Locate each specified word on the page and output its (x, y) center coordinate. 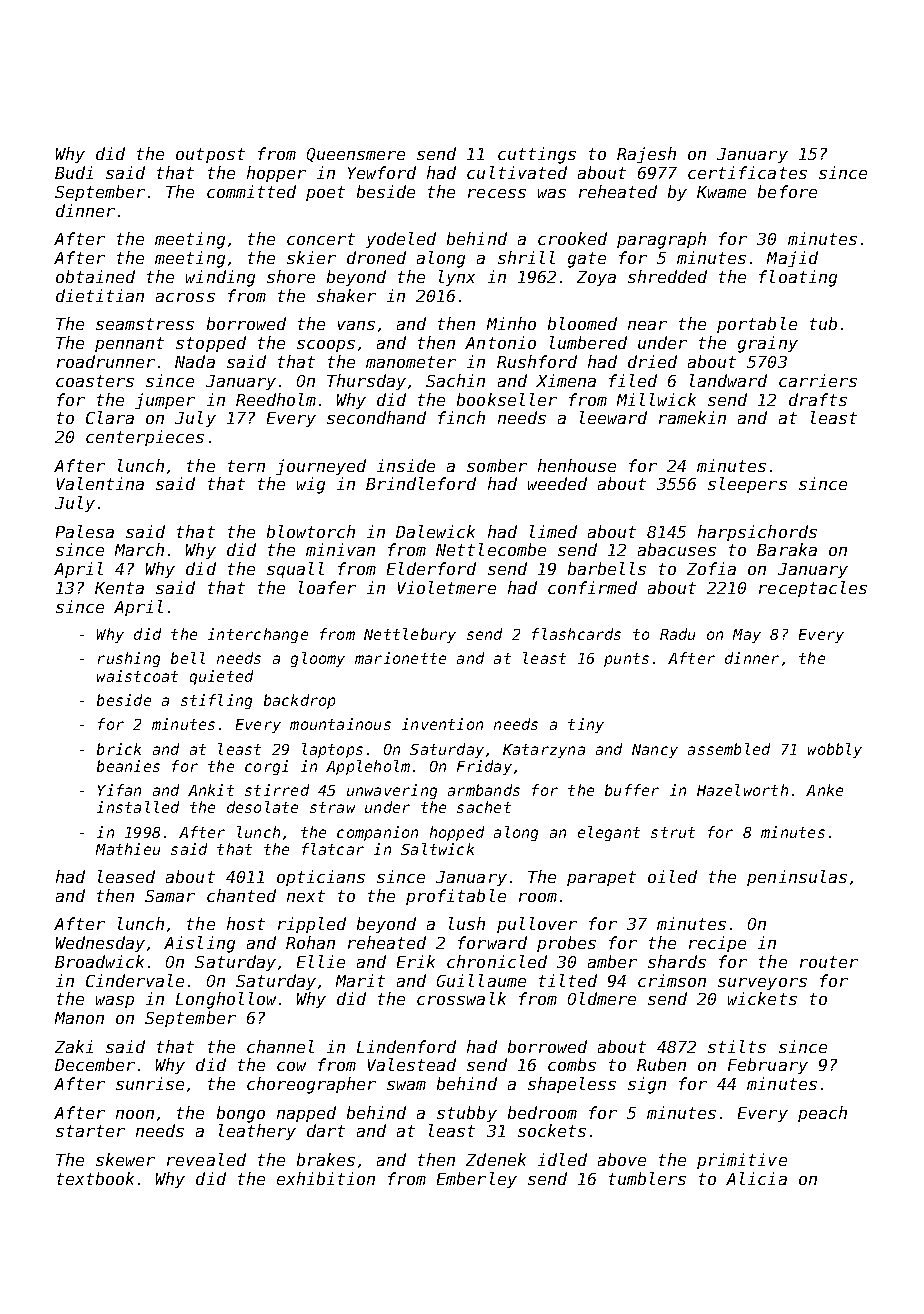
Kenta (119, 588)
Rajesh (646, 155)
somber (497, 465)
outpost (210, 155)
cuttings (537, 155)
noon (135, 1114)
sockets (552, 1130)
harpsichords (757, 533)
